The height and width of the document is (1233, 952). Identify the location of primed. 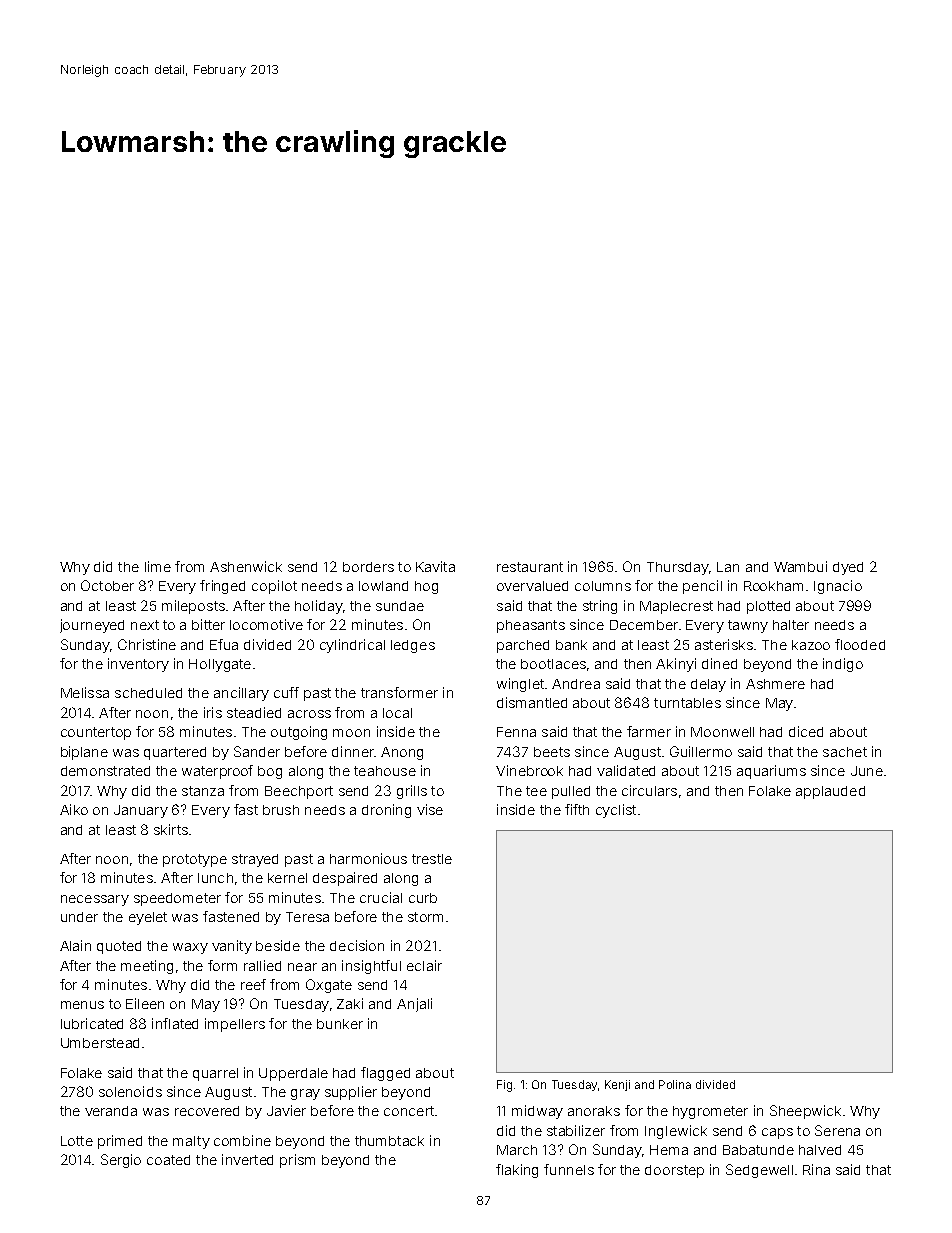
(120, 1142).
